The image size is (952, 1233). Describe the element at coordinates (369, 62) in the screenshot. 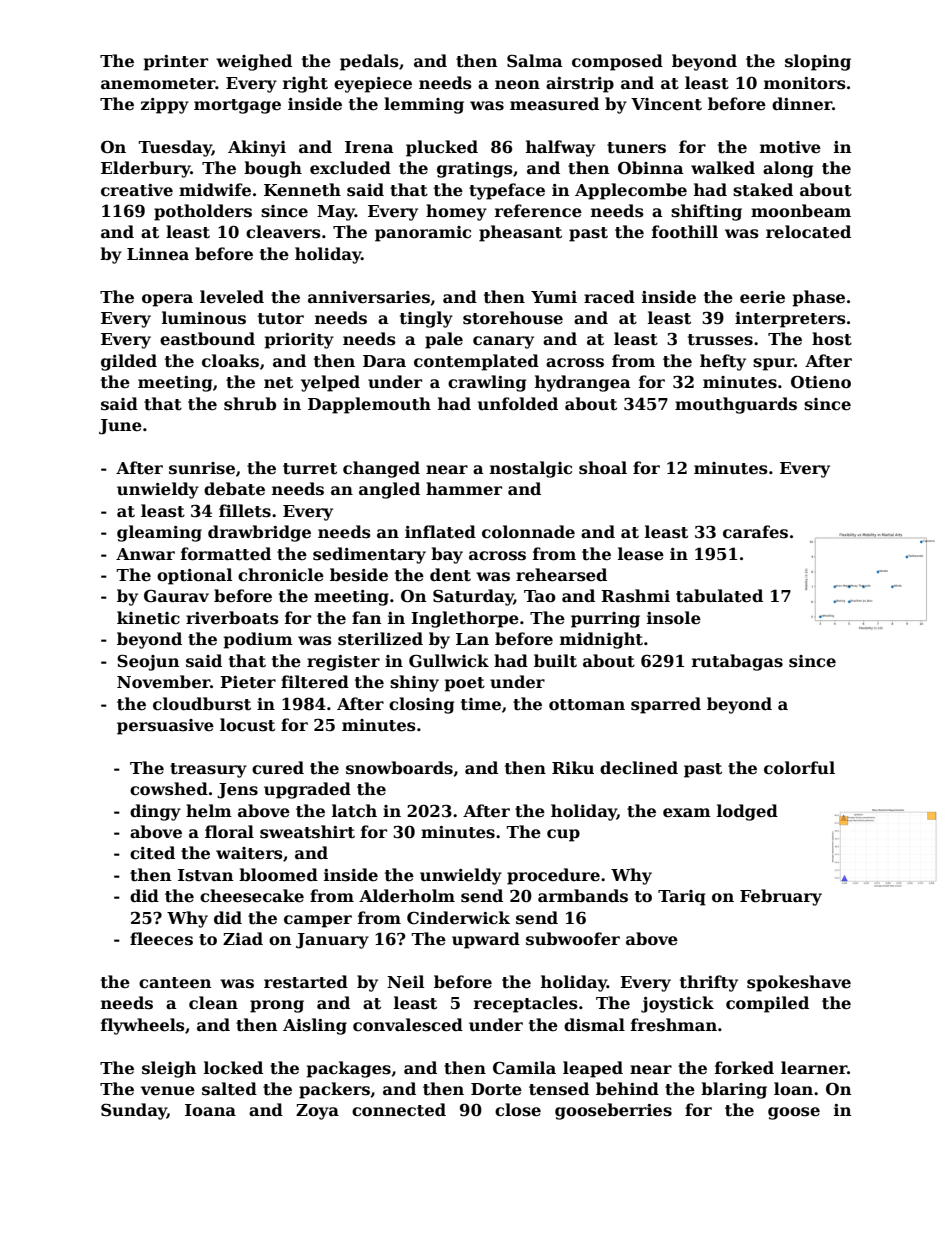

I see `pedals` at that location.
